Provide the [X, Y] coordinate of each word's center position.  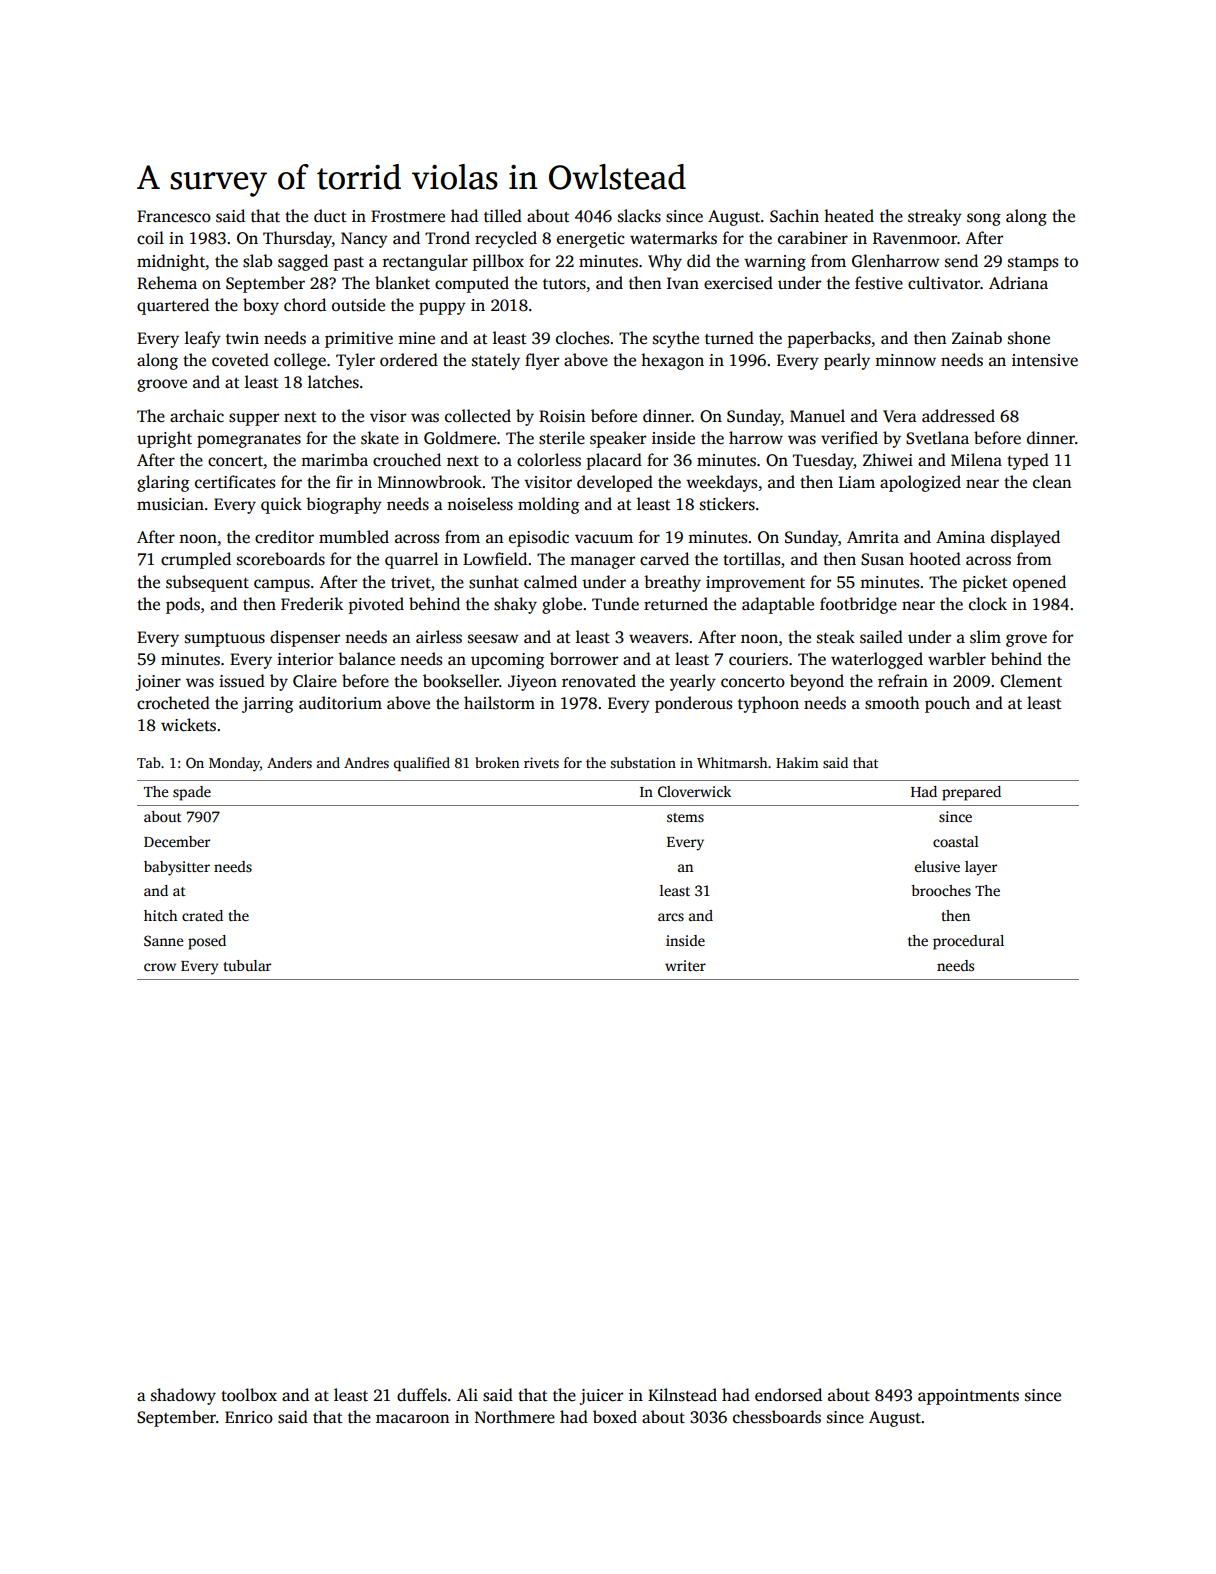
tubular [247, 965]
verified [849, 438]
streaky [935, 217]
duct [330, 216]
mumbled [354, 537]
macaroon [412, 1419]
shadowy [183, 1396]
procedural [968, 942]
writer [685, 965]
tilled [503, 215]
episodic [539, 538]
